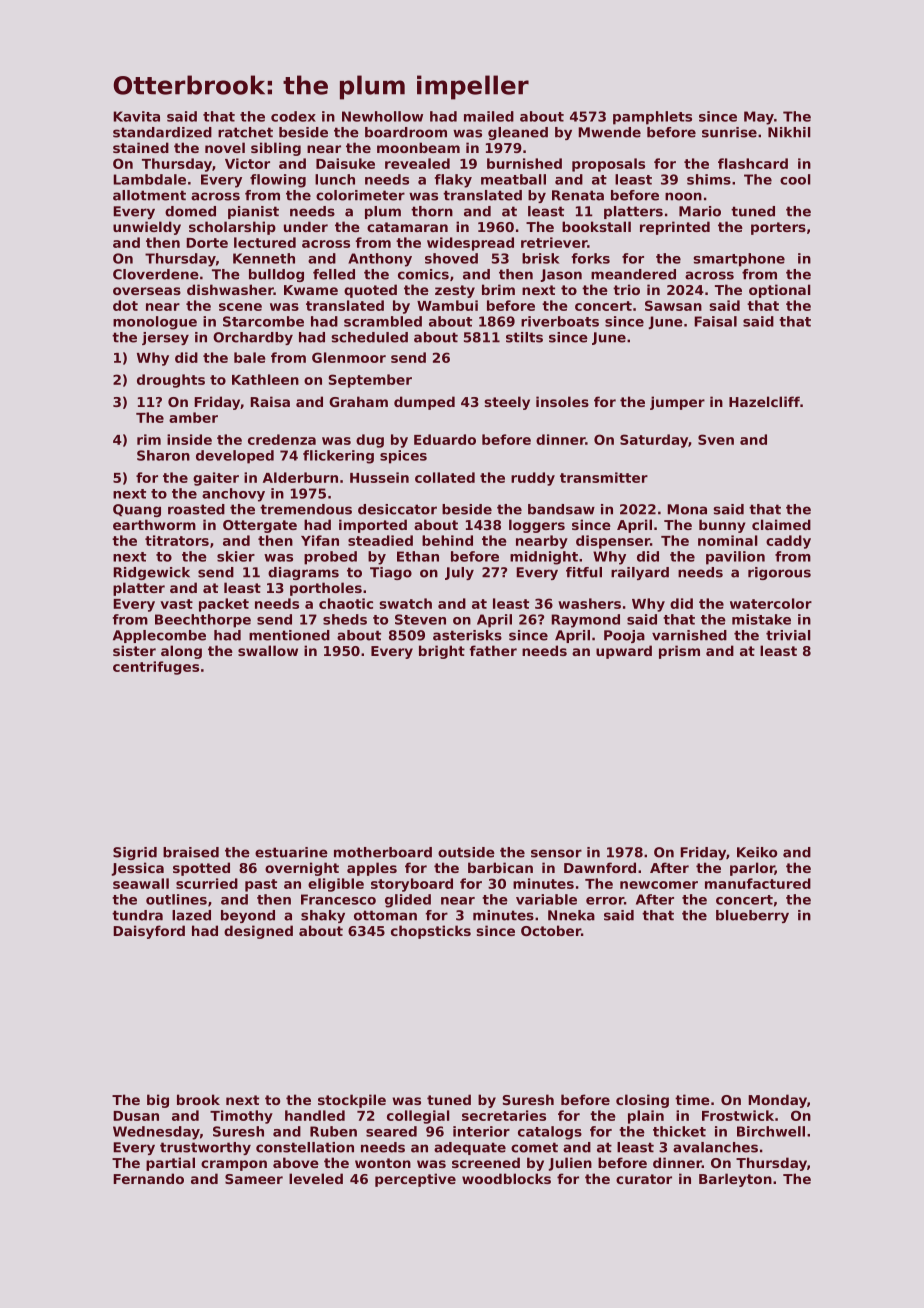 The width and height of the document is (924, 1308). Describe the element at coordinates (677, 403) in the document. I see `jumper` at that location.
